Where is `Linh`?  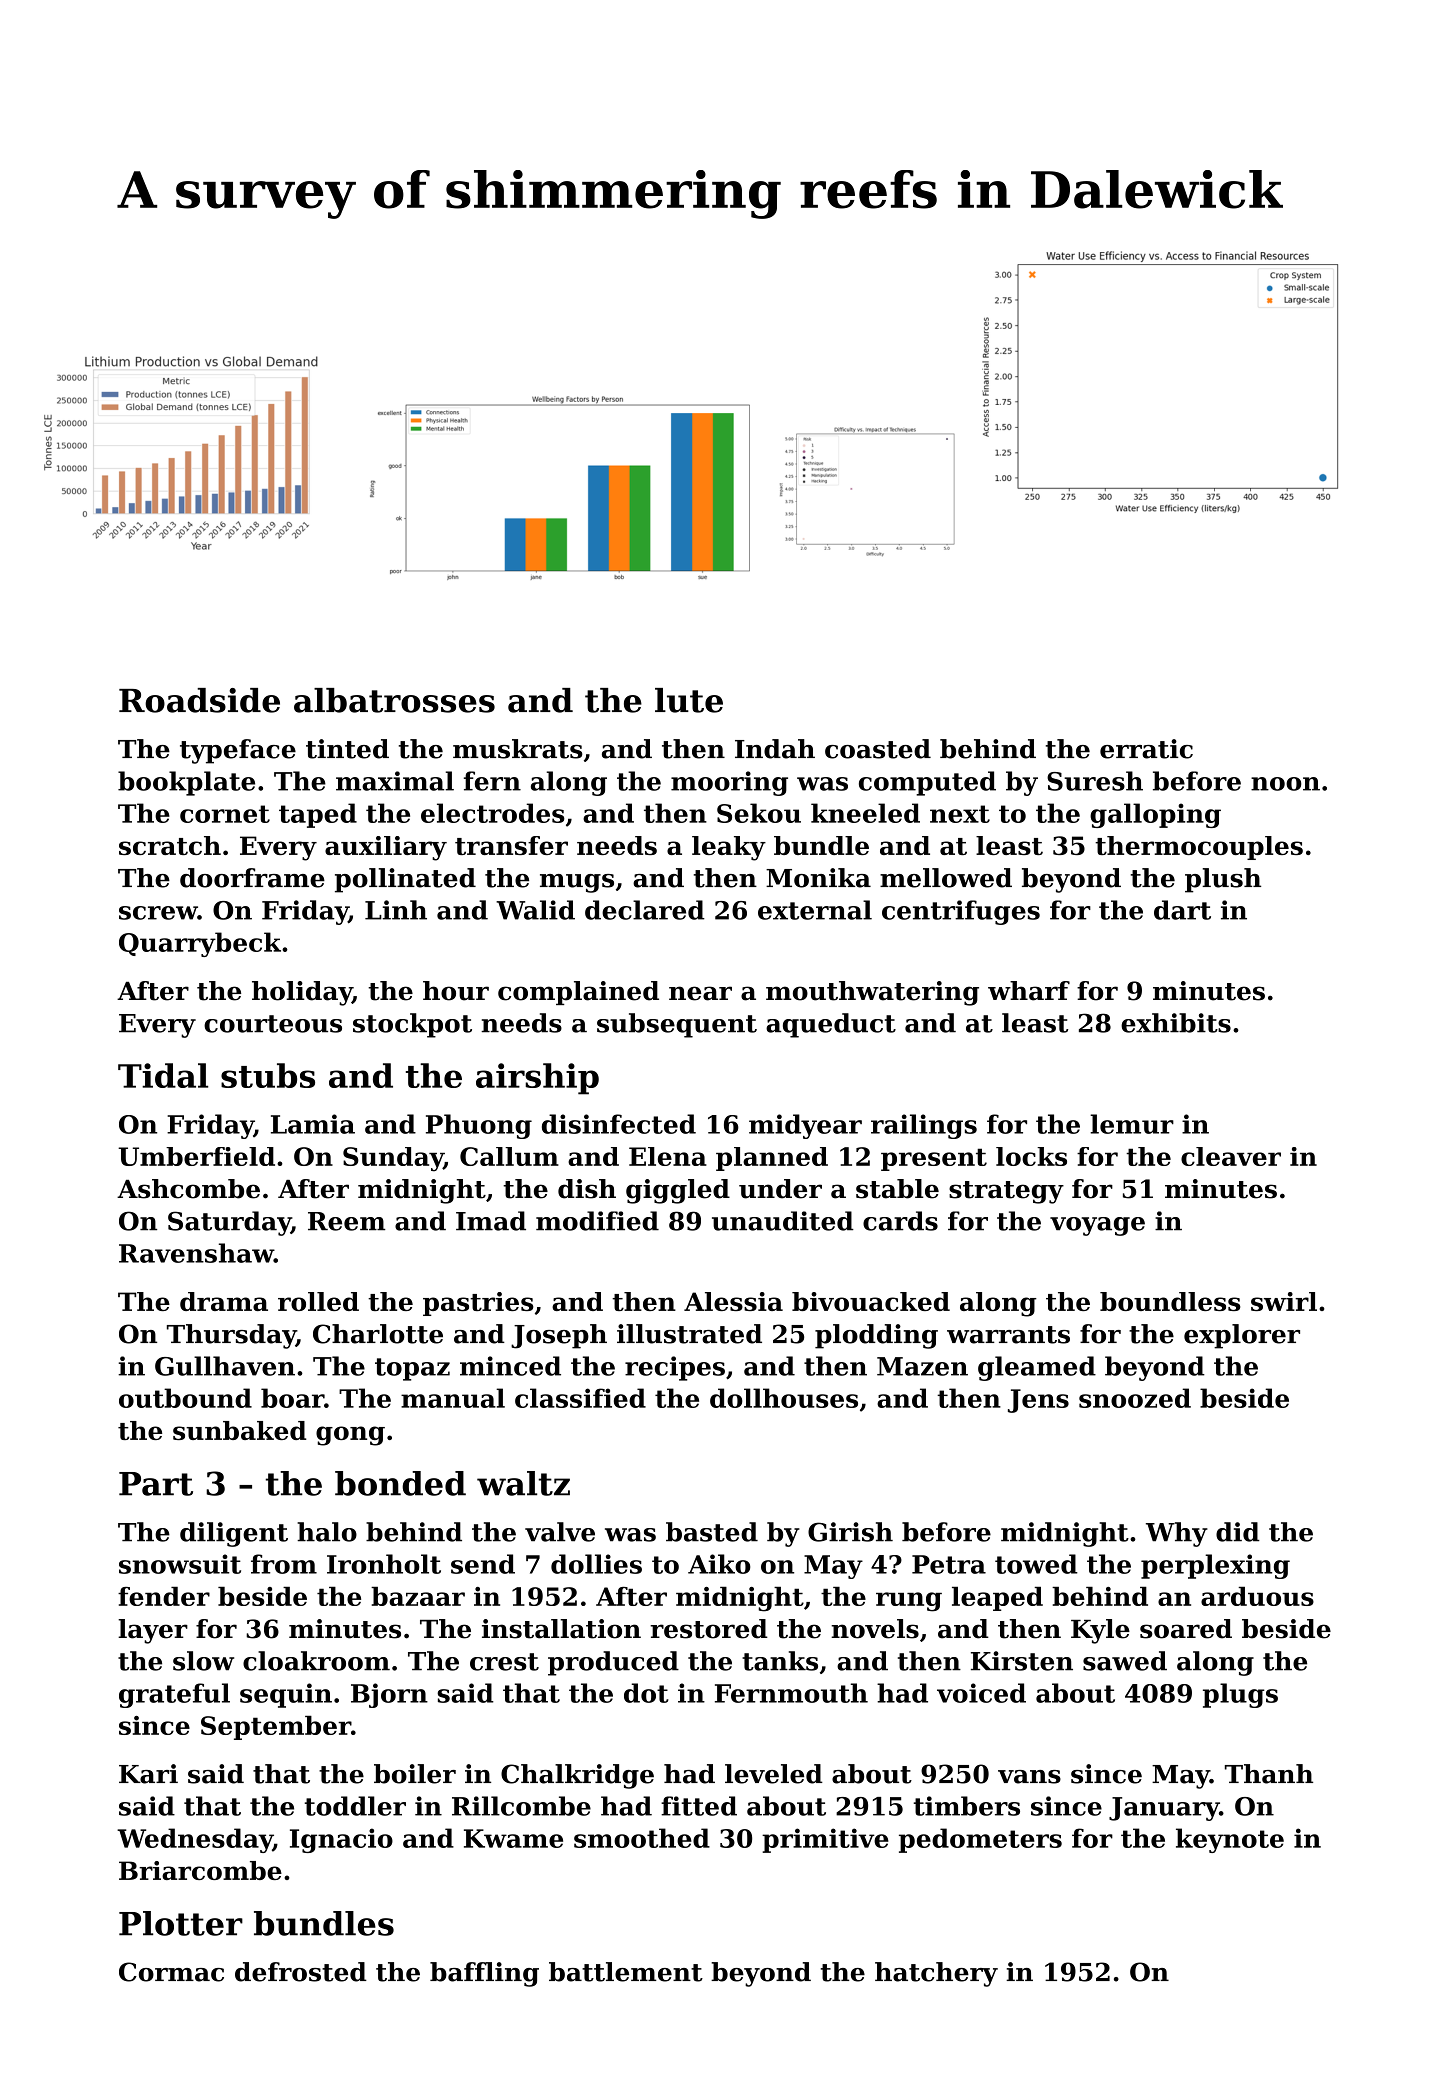
Linh is located at coordinates (396, 910).
